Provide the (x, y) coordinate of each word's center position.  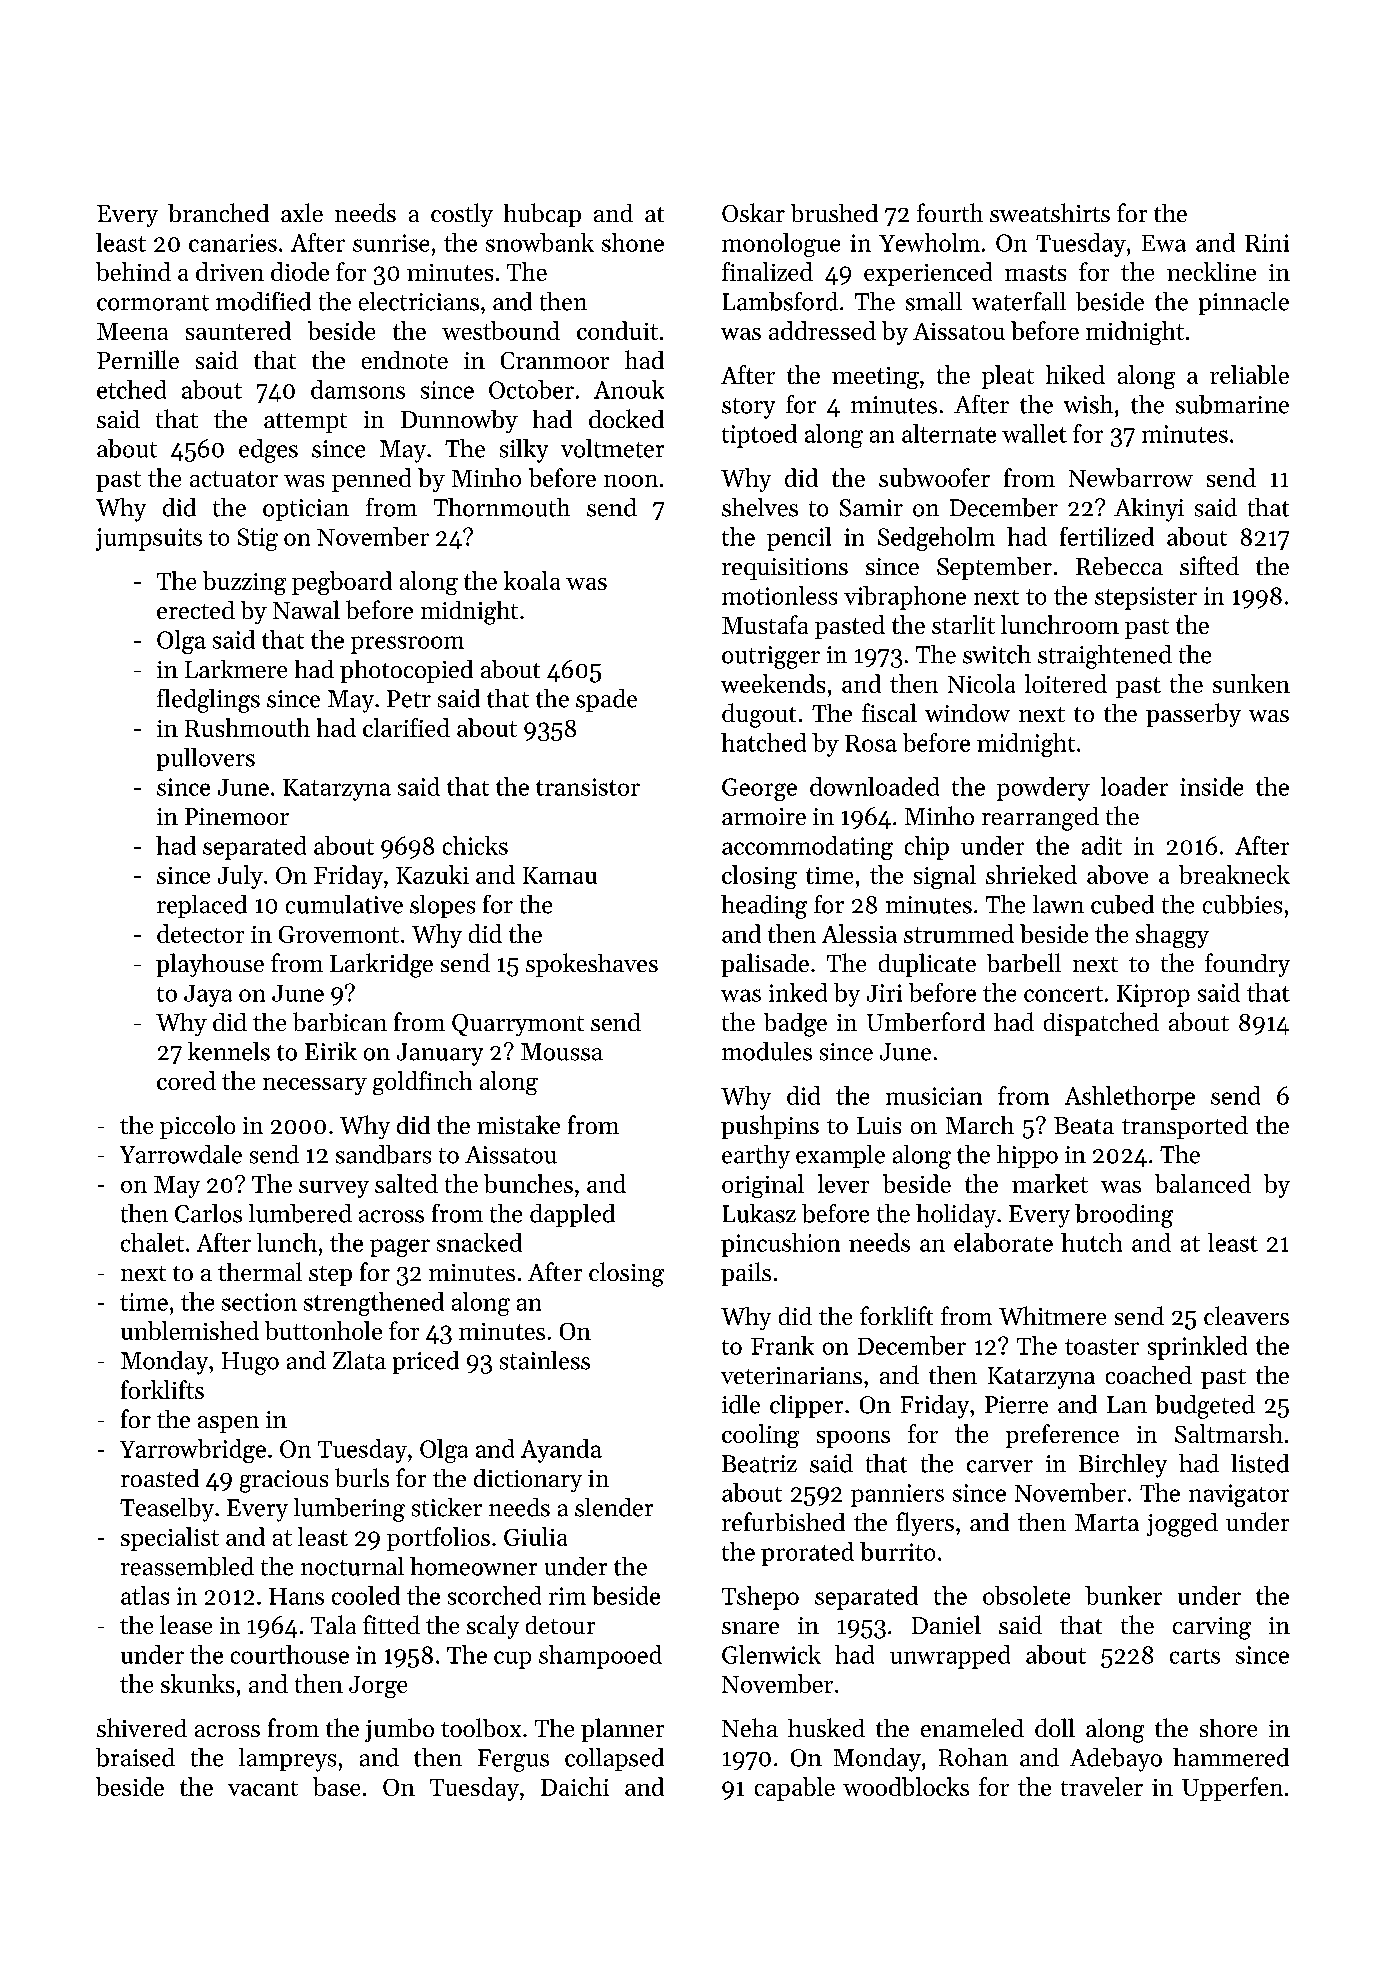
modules (767, 1051)
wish (1088, 404)
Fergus (513, 1760)
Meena (132, 331)
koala (532, 580)
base (336, 1786)
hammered (1231, 1757)
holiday (956, 1216)
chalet (152, 1242)
